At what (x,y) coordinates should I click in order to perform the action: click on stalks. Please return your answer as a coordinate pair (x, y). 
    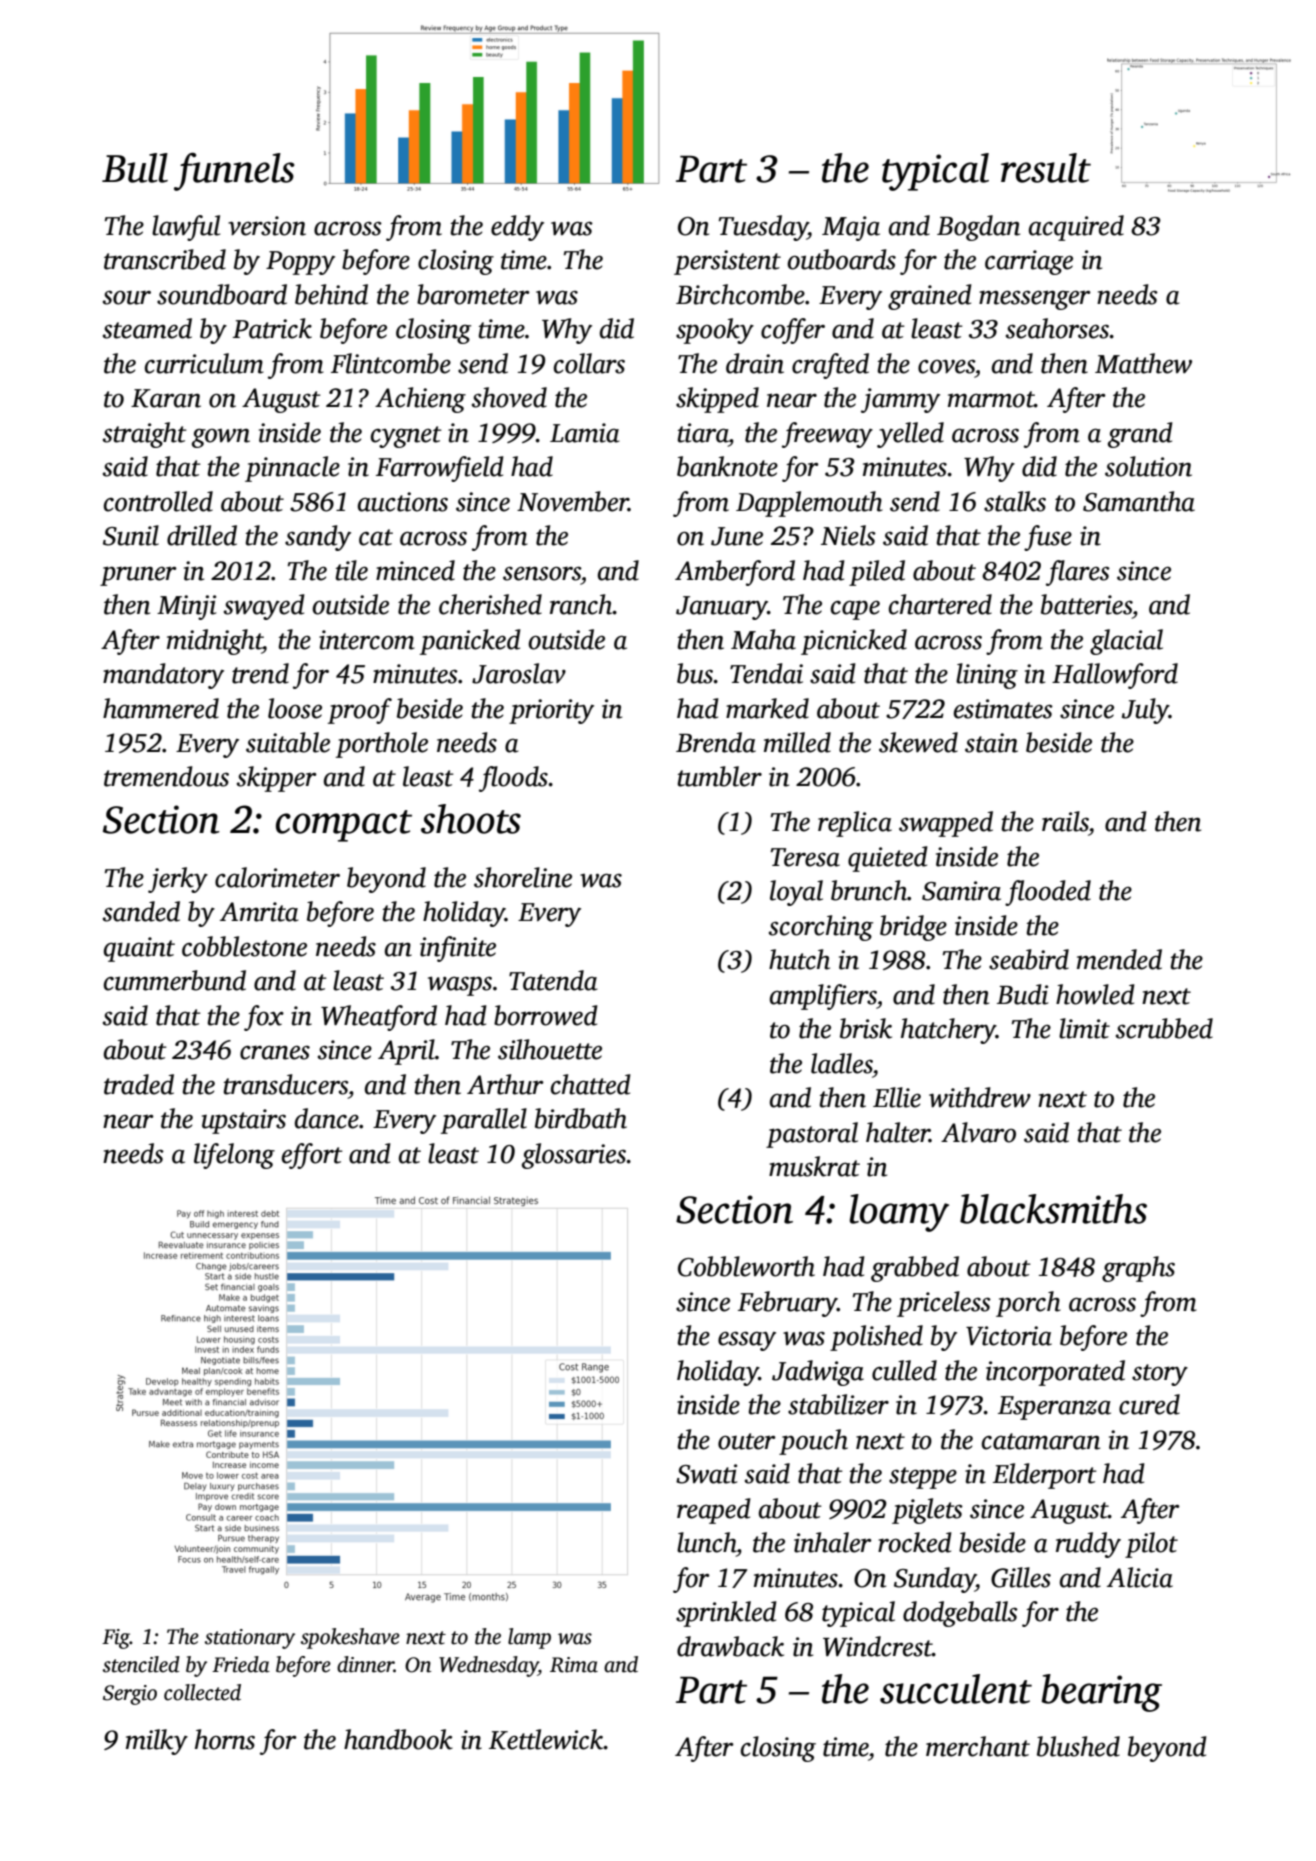
    Looking at the image, I should click on (1015, 501).
